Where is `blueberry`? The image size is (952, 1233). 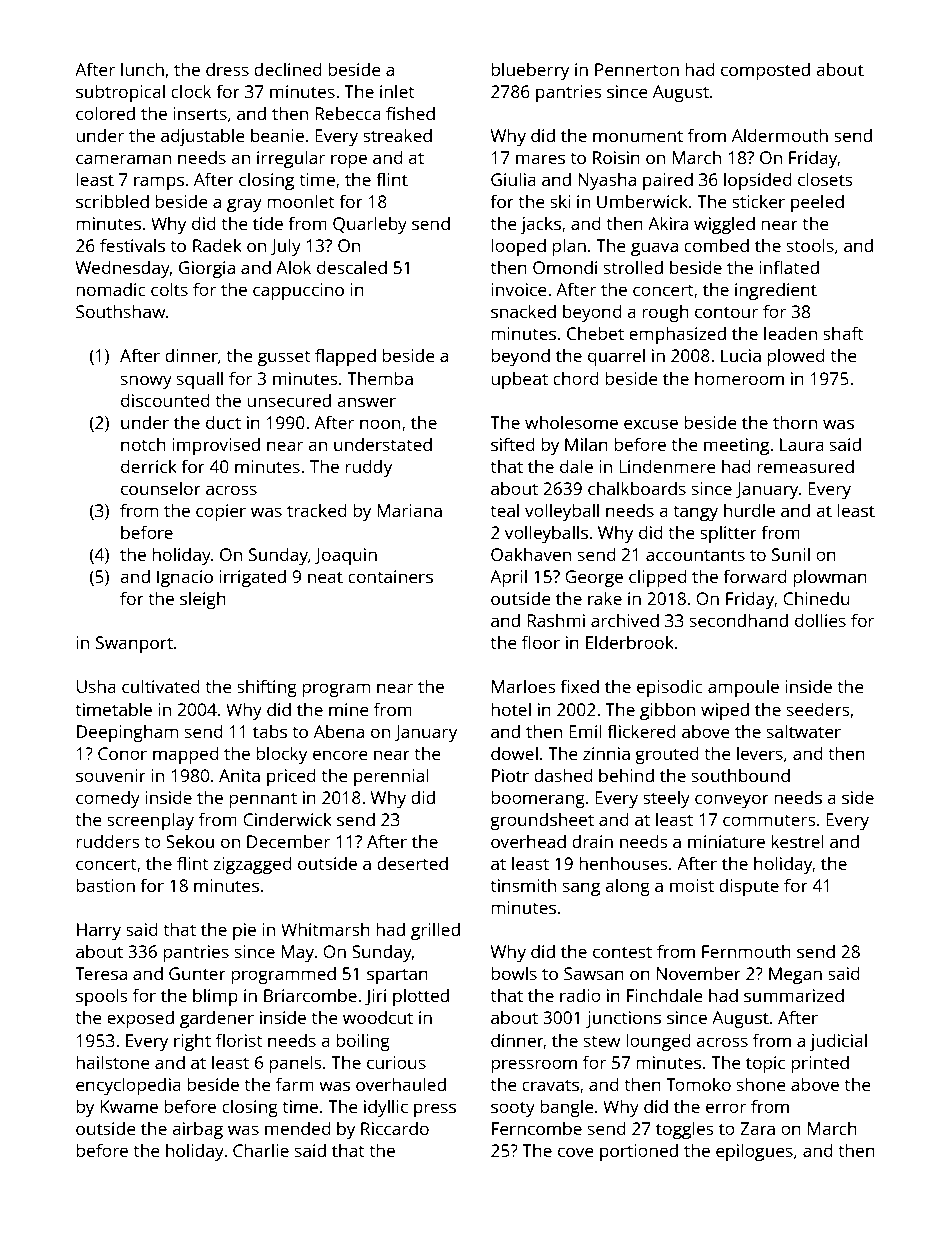
blueberry is located at coordinates (530, 71).
